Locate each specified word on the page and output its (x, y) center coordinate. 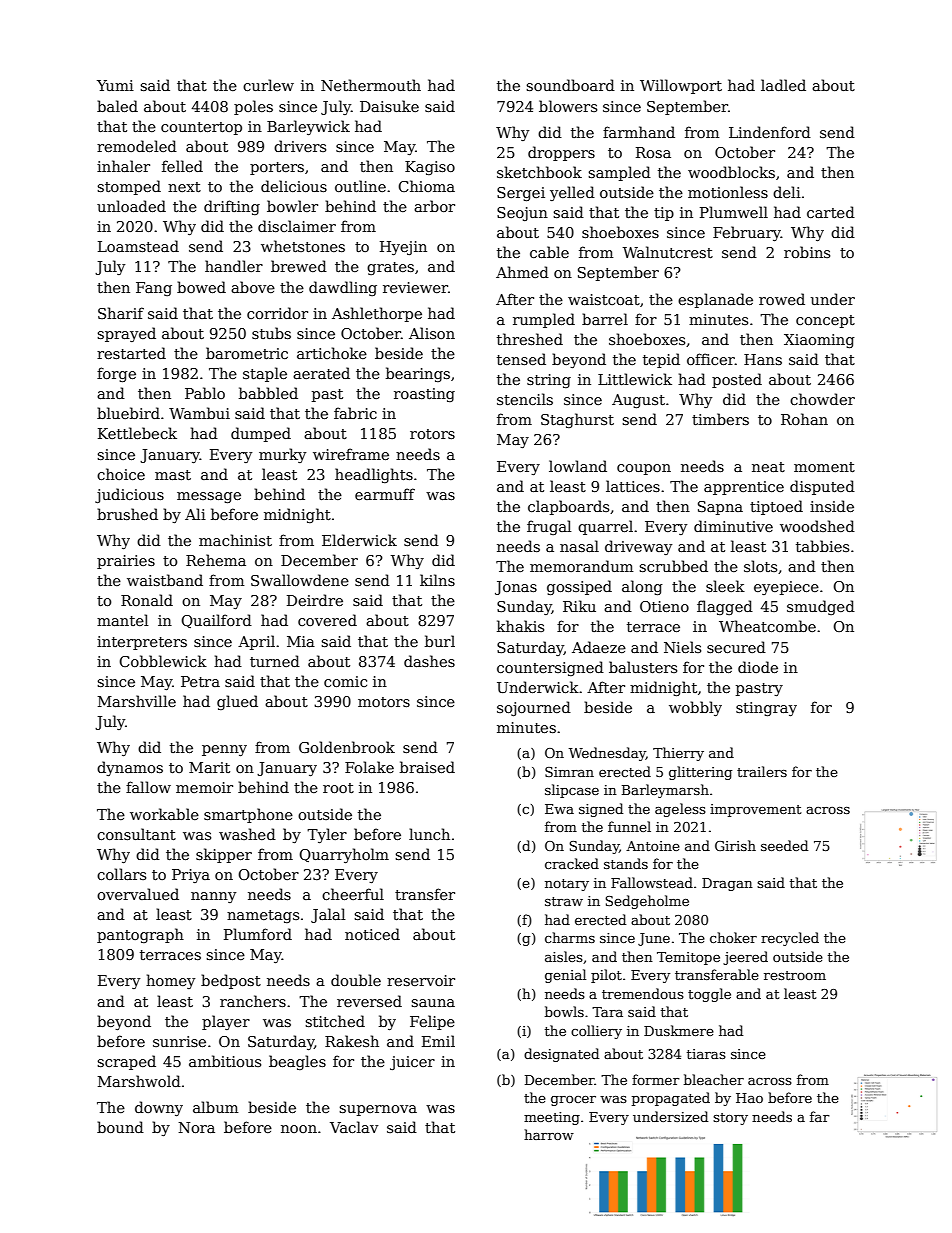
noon (299, 1129)
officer (711, 359)
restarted (131, 353)
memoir (204, 787)
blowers (568, 106)
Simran (569, 772)
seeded (784, 845)
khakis (520, 626)
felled (182, 166)
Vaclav (354, 1127)
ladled (783, 85)
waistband (165, 580)
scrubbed (673, 566)
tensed (521, 359)
